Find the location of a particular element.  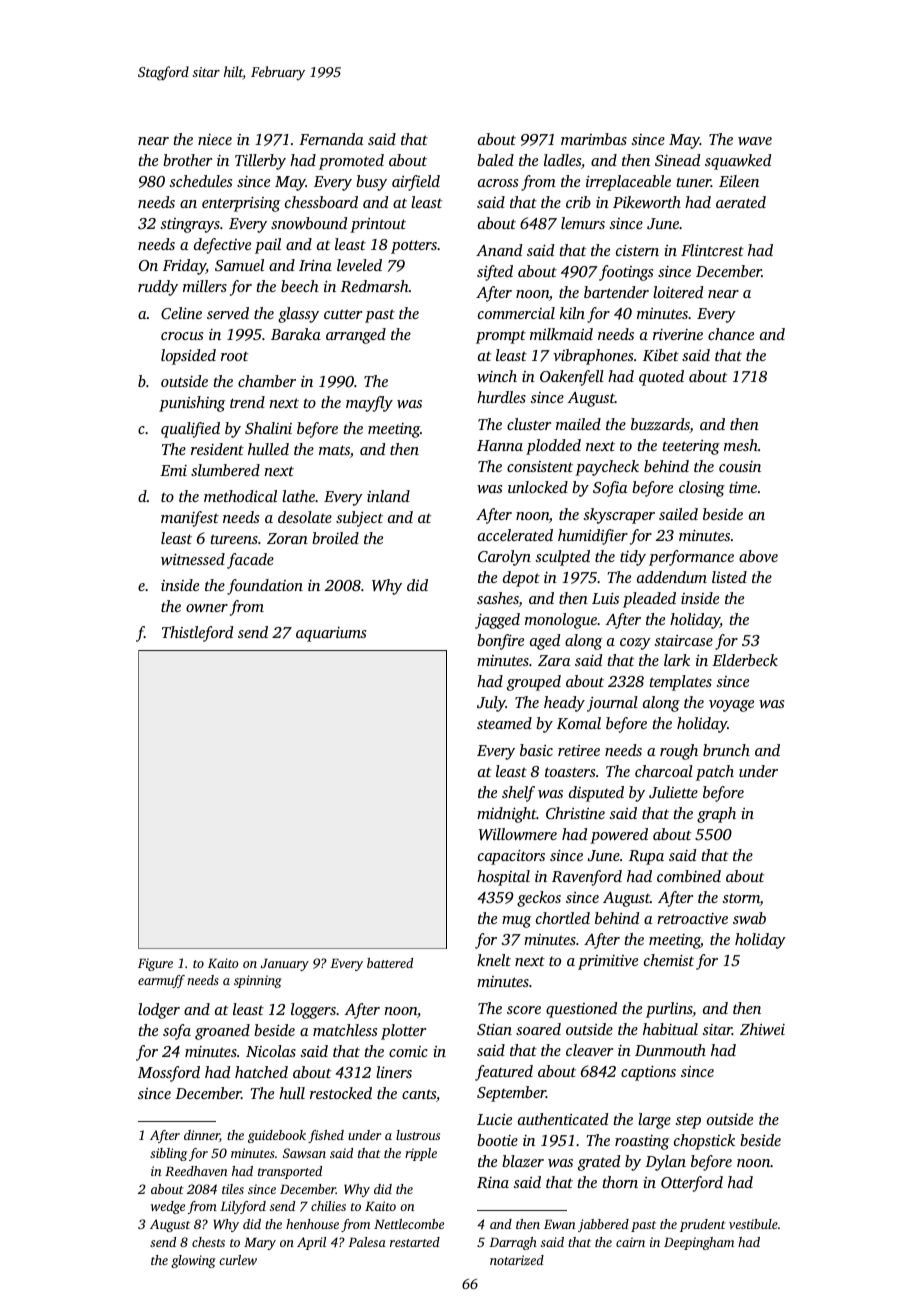

Mary is located at coordinates (260, 1243).
